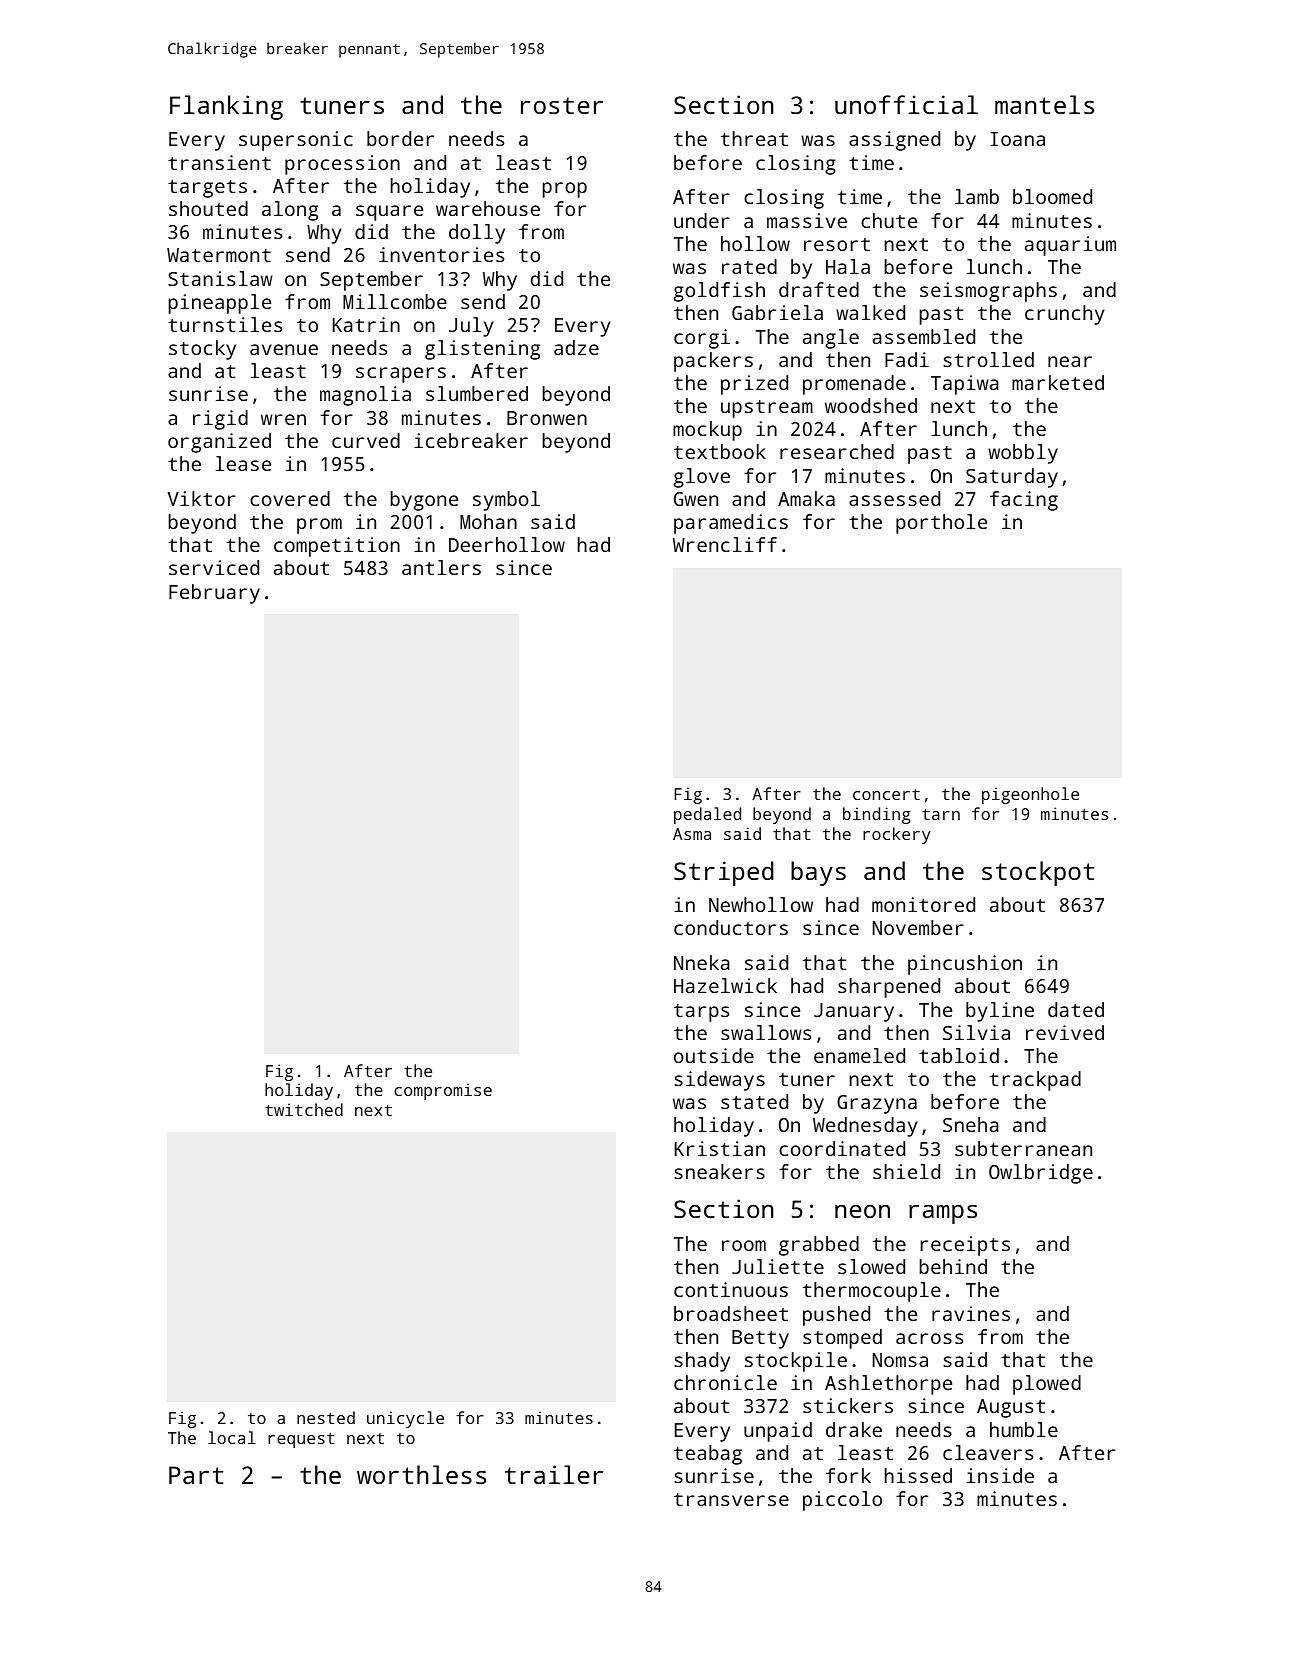 This screenshot has width=1289, height=1668. What do you see at coordinates (304, 1109) in the screenshot?
I see `twitched` at bounding box center [304, 1109].
